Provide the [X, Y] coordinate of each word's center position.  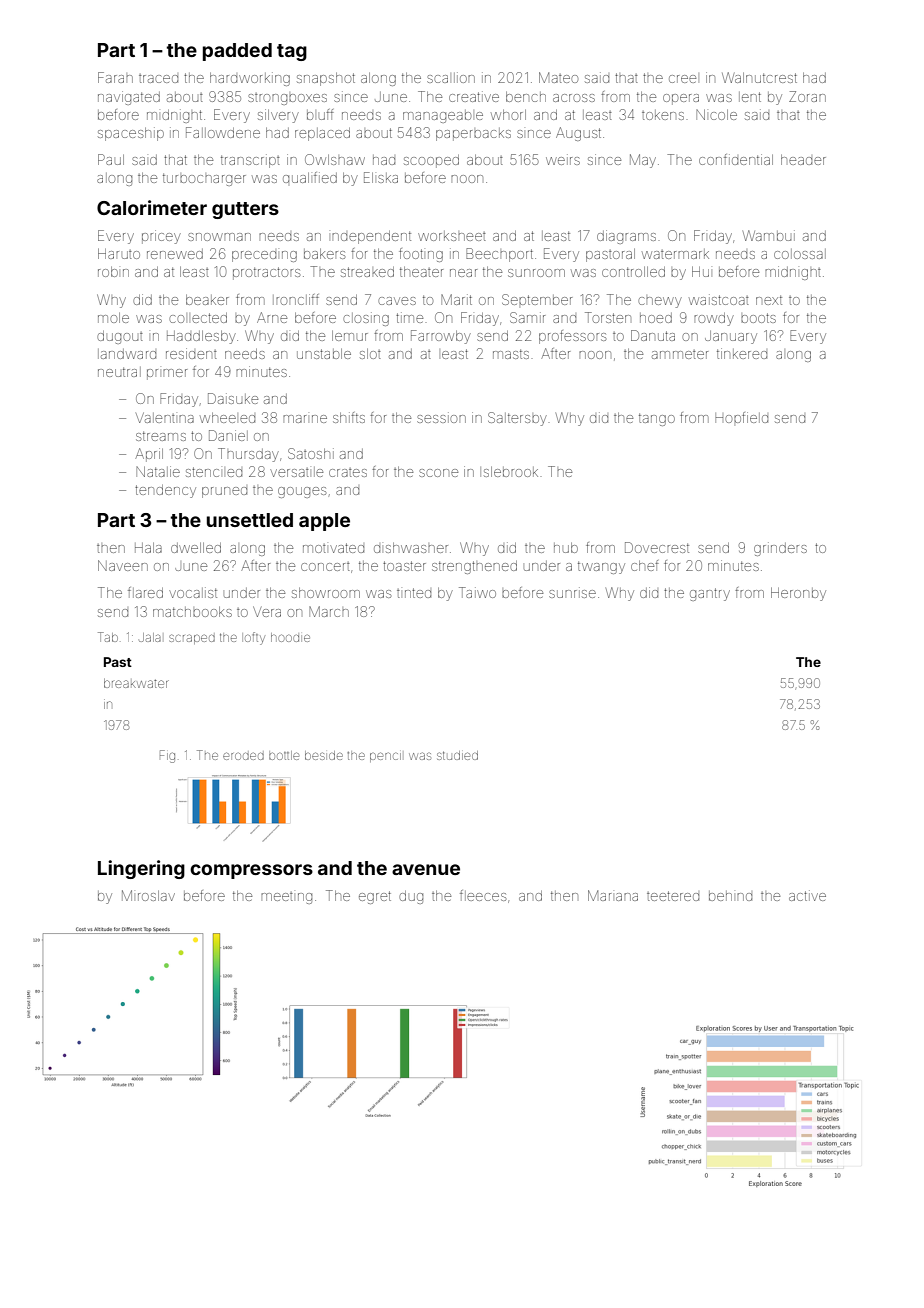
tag [292, 52]
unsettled [250, 520]
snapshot [326, 79]
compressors [251, 871]
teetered [673, 896]
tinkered [742, 353]
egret [375, 897]
